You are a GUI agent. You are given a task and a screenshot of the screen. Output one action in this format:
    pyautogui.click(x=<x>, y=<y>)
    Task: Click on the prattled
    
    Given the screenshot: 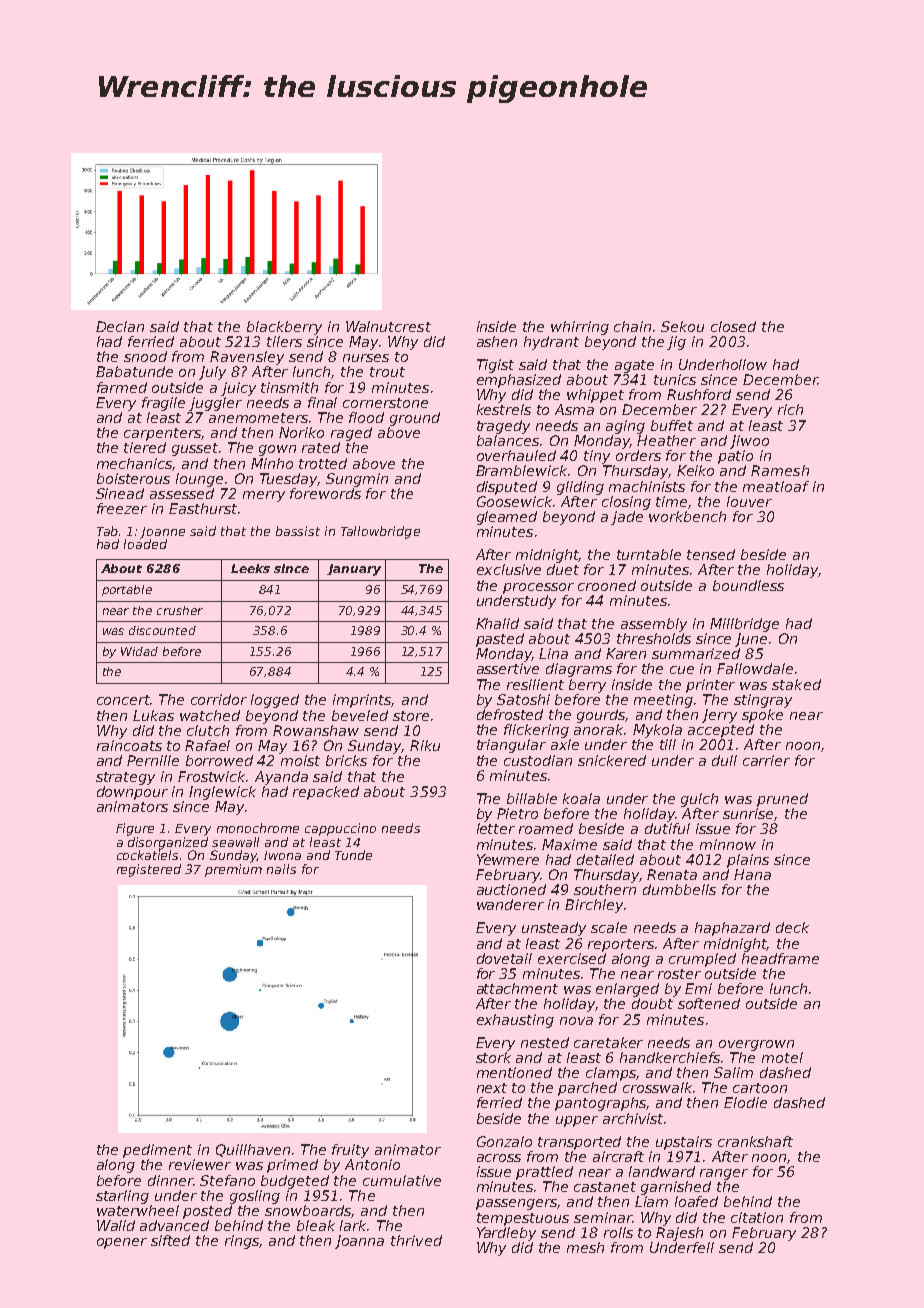 What is the action you would take?
    pyautogui.click(x=544, y=1173)
